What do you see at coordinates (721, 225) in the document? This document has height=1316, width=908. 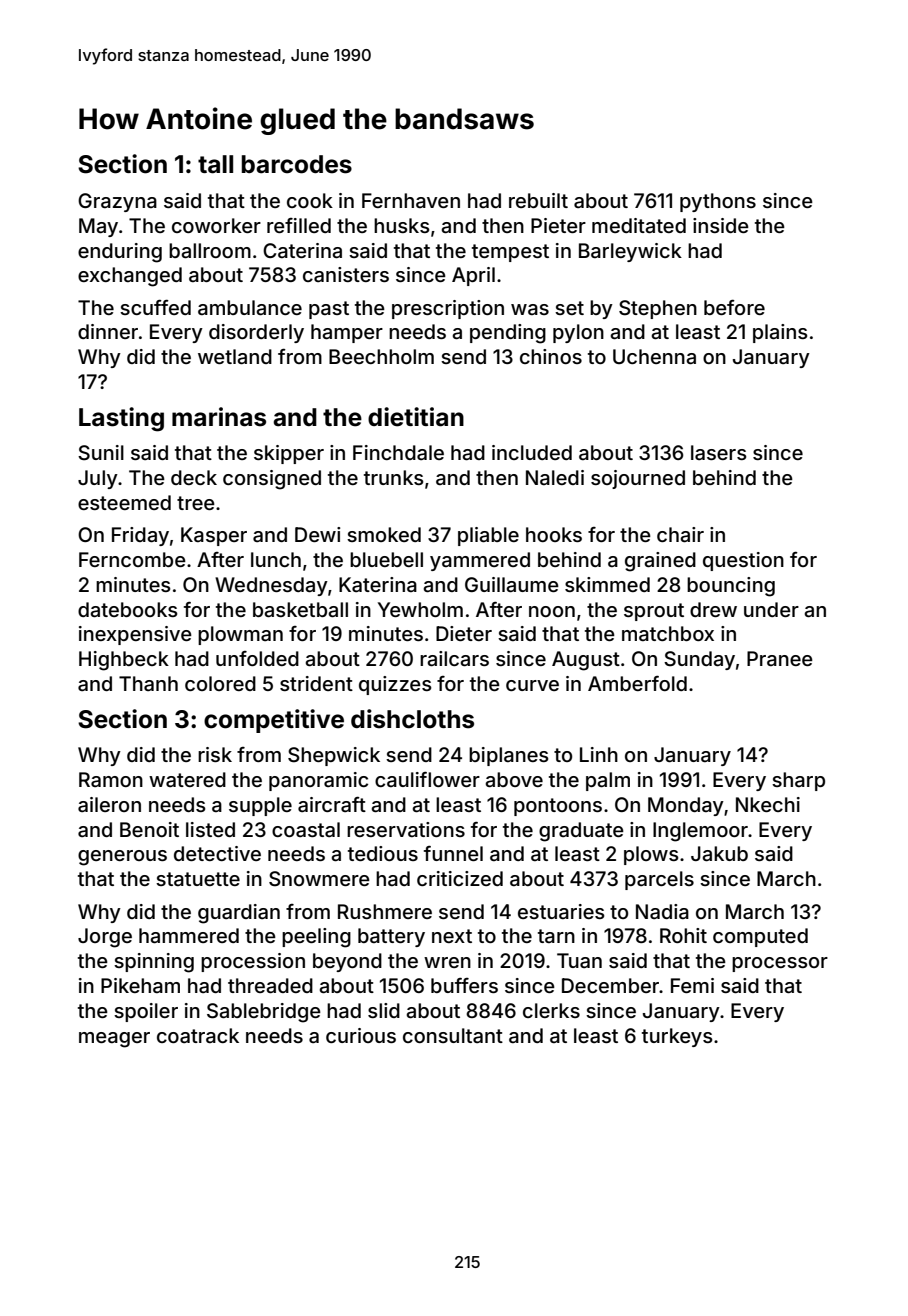 I see `inside` at bounding box center [721, 225].
